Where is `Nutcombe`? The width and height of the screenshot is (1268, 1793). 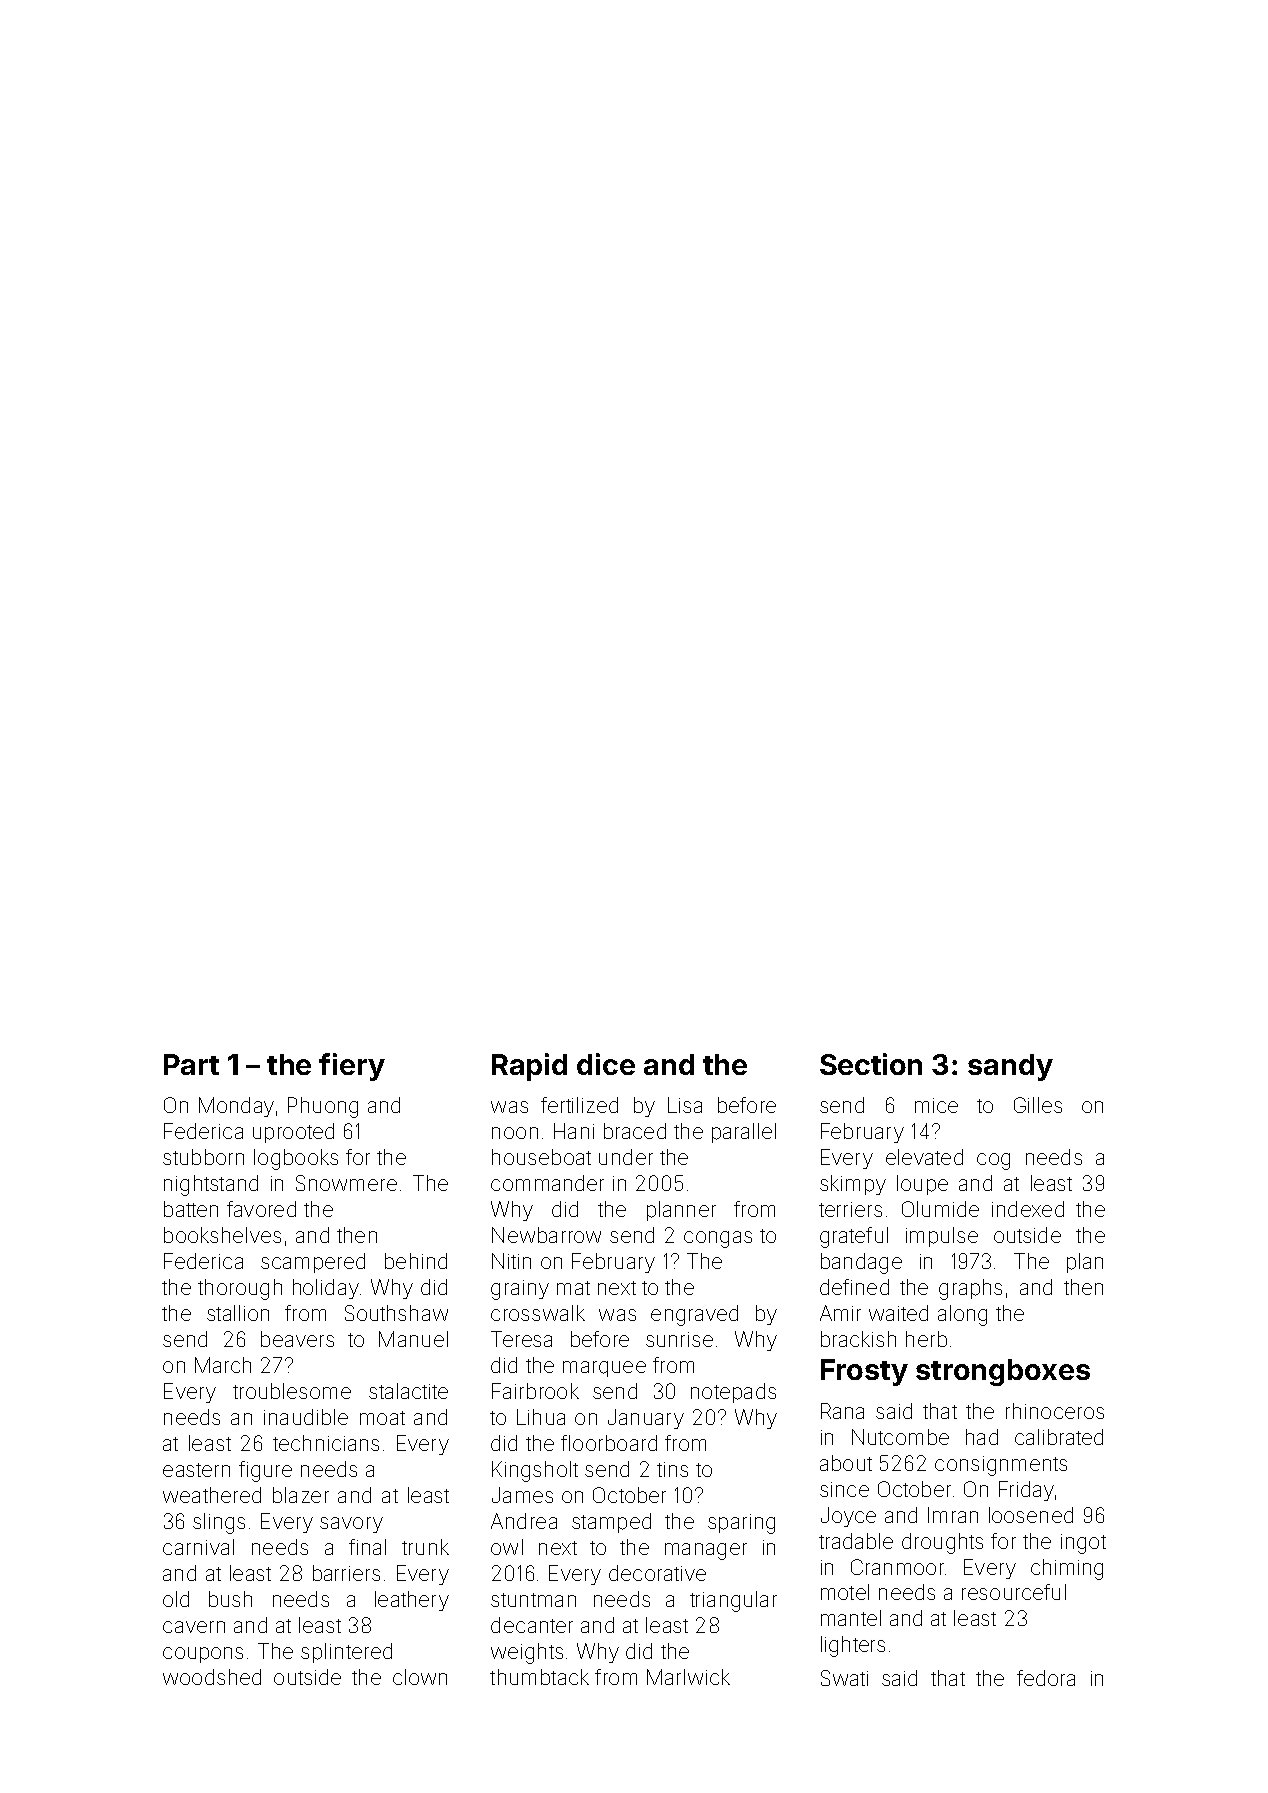 Nutcombe is located at coordinates (900, 1437).
